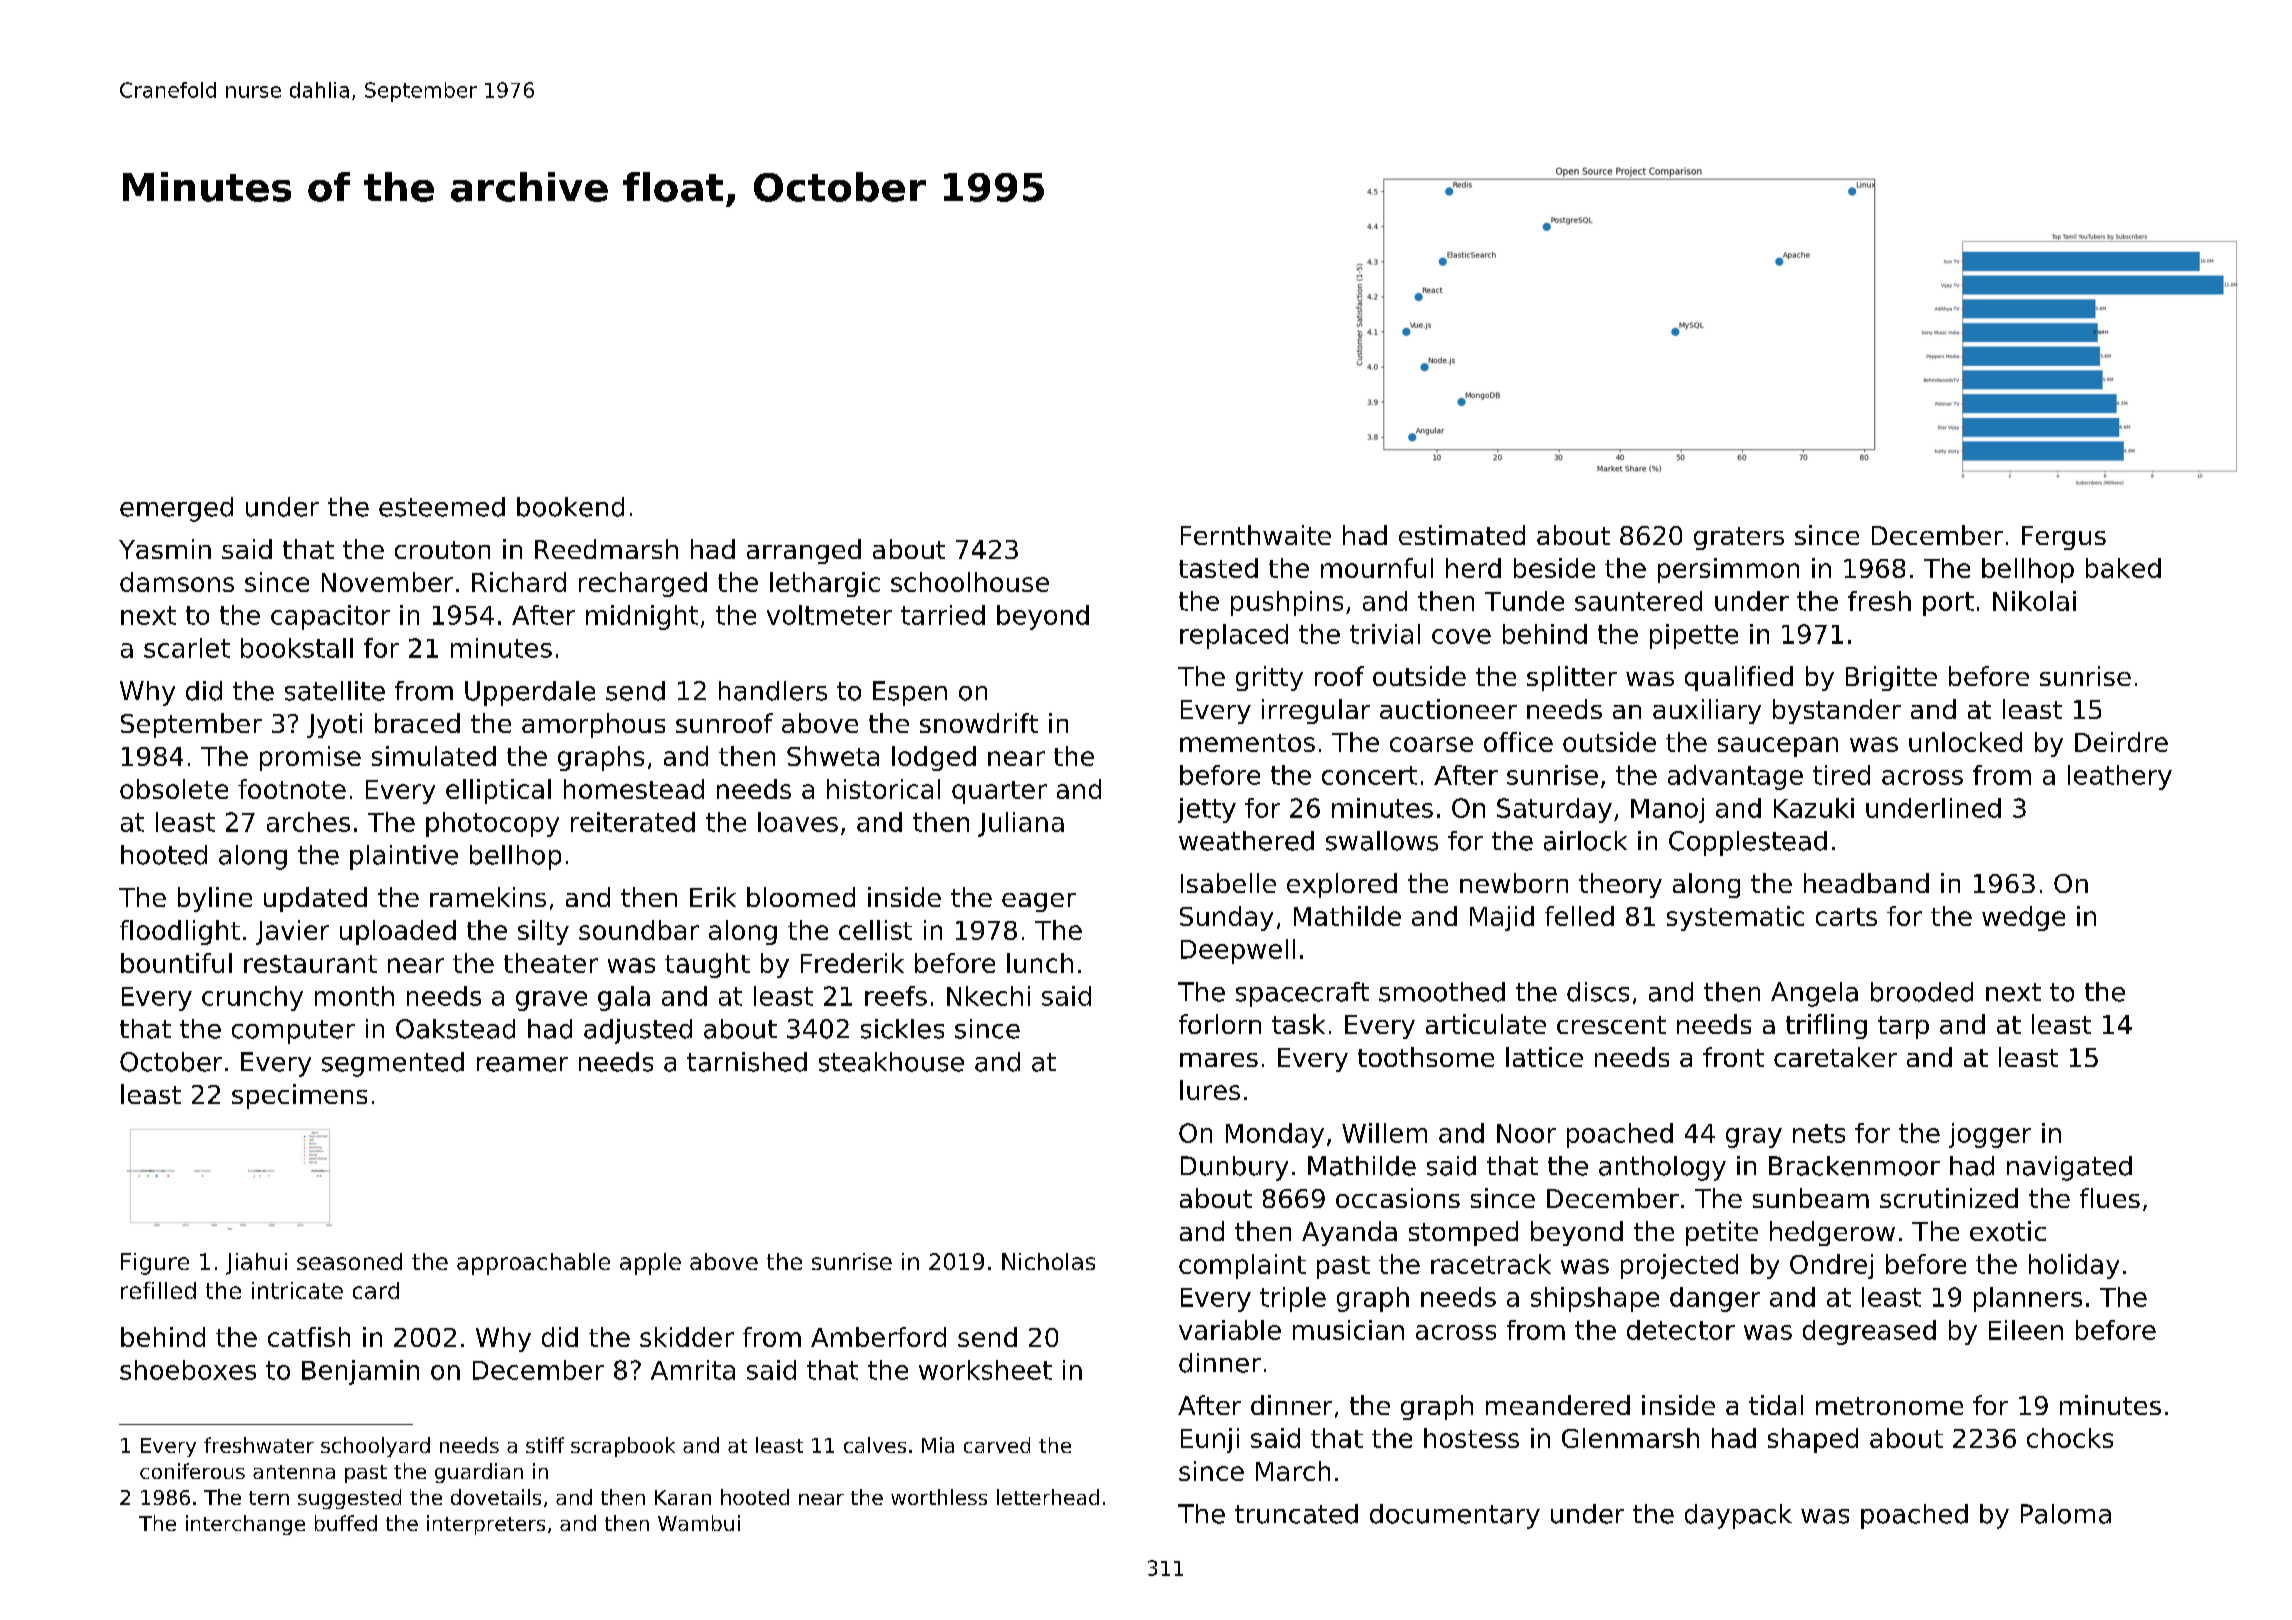 This screenshot has height=1620, width=2292. What do you see at coordinates (570, 507) in the screenshot?
I see `bookend` at bounding box center [570, 507].
